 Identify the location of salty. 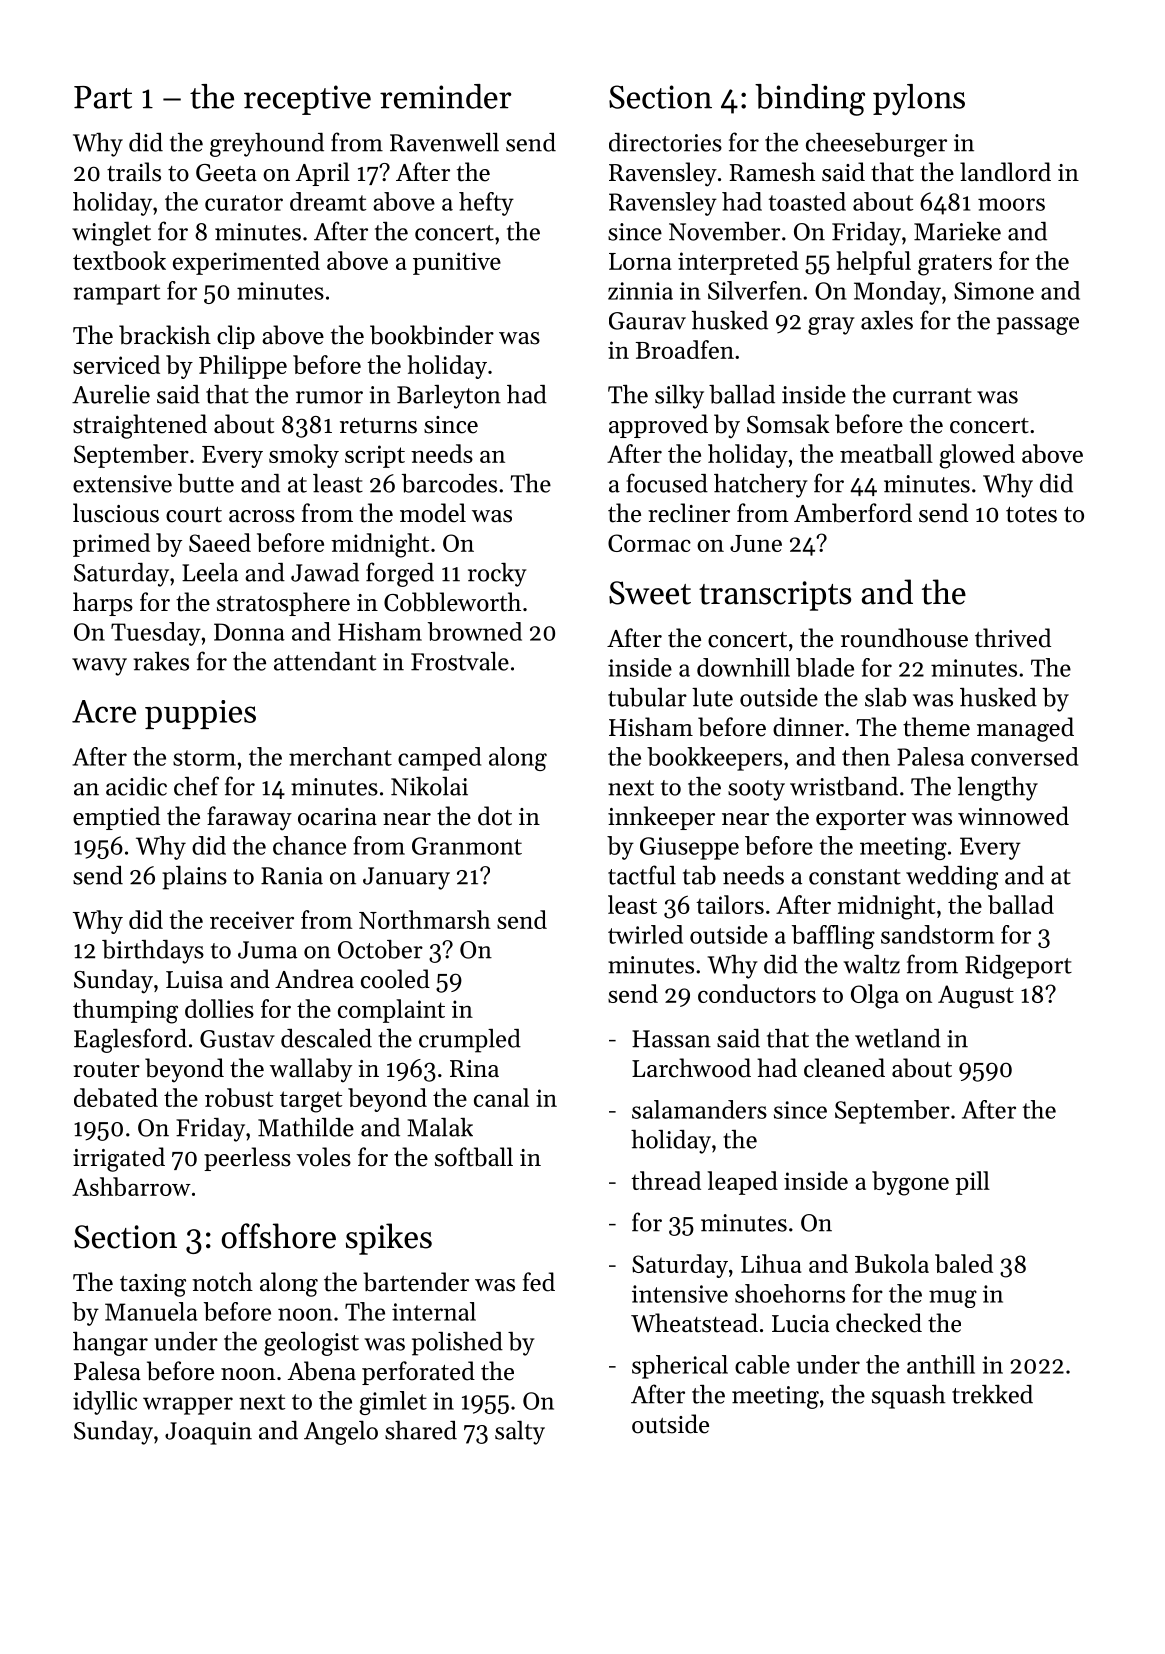
(520, 1433).
